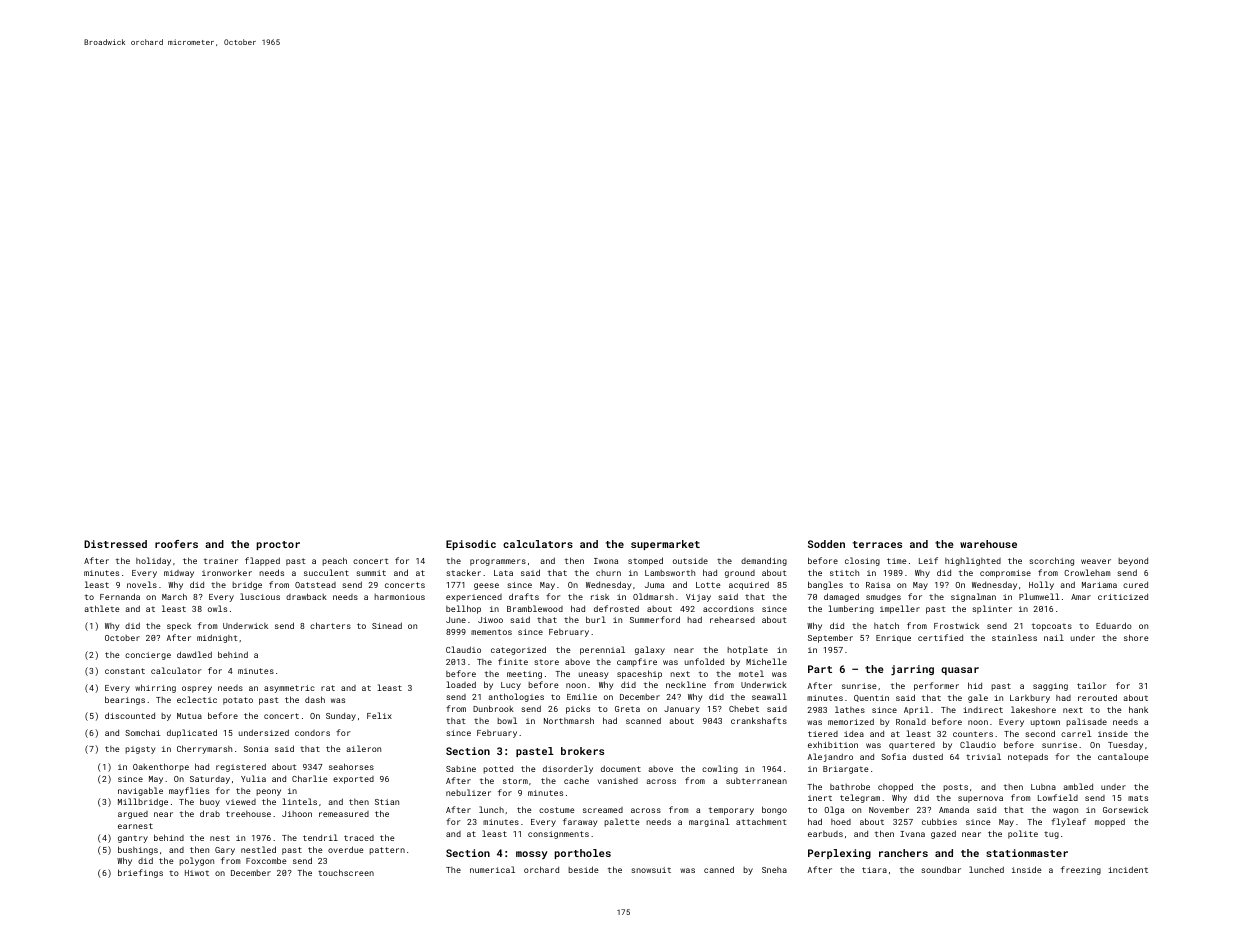 The width and height of the screenshot is (1233, 952). I want to click on picks, so click(578, 709).
